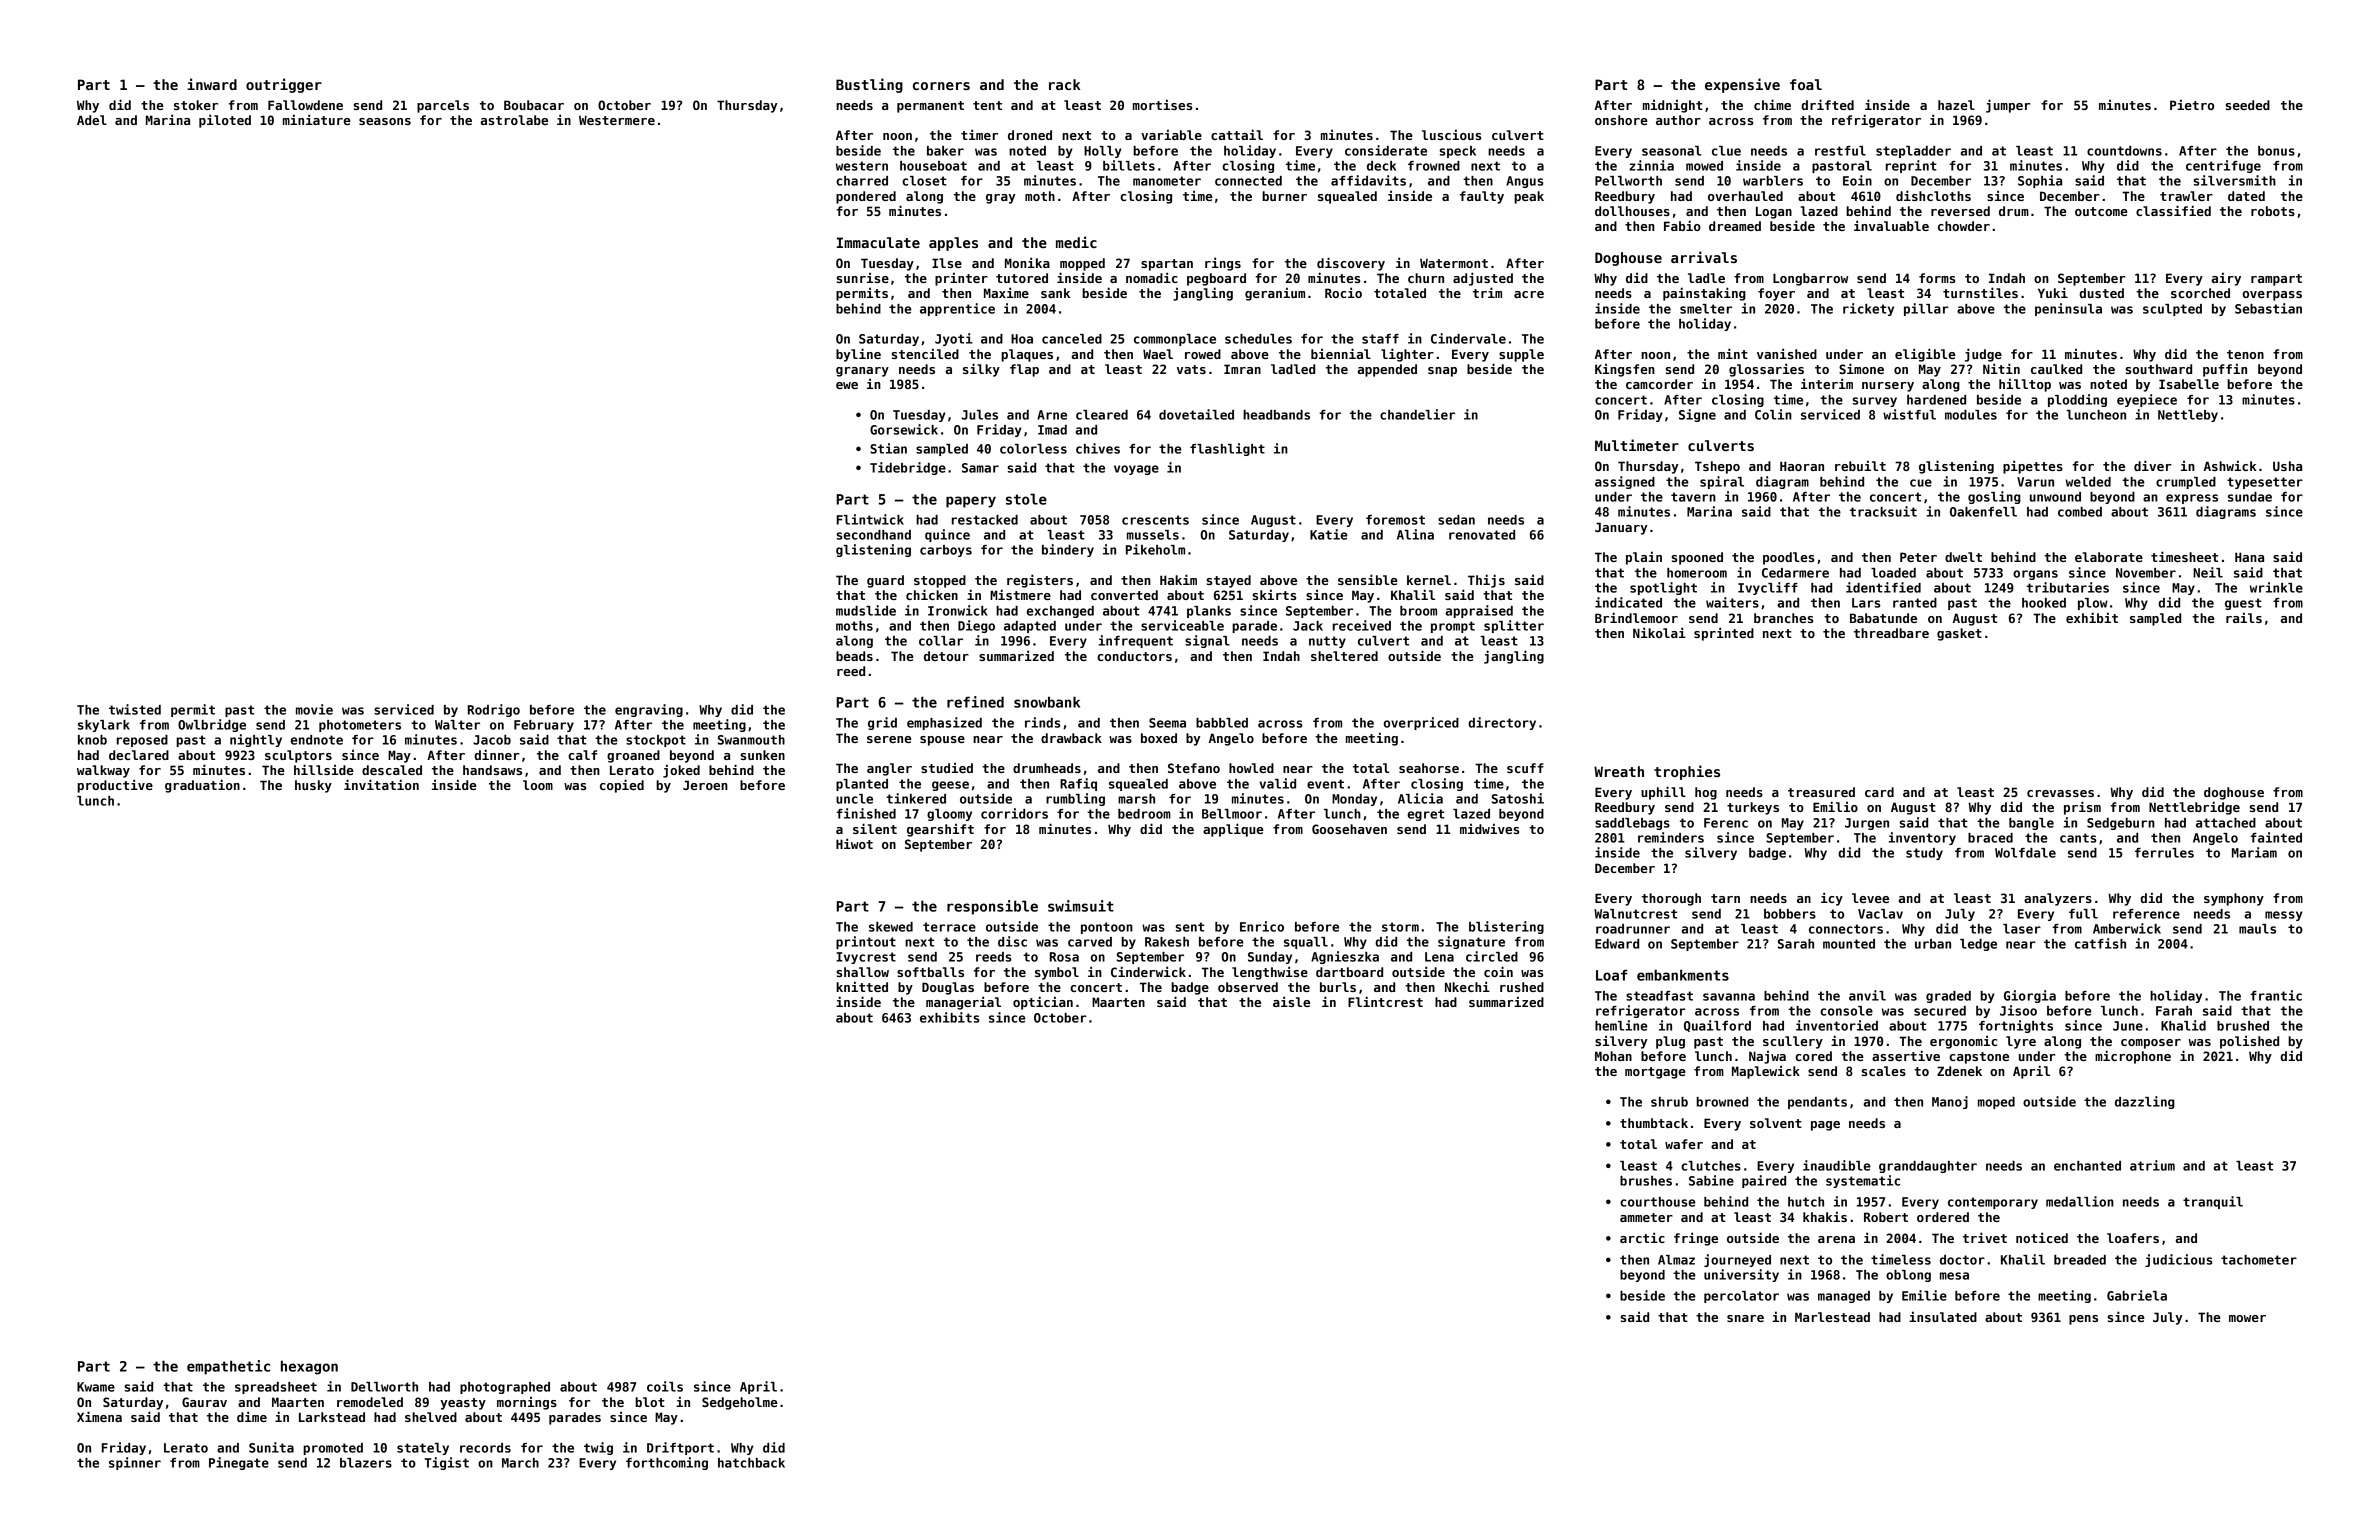 This page has width=2380, height=1540. I want to click on luscious, so click(1451, 134).
